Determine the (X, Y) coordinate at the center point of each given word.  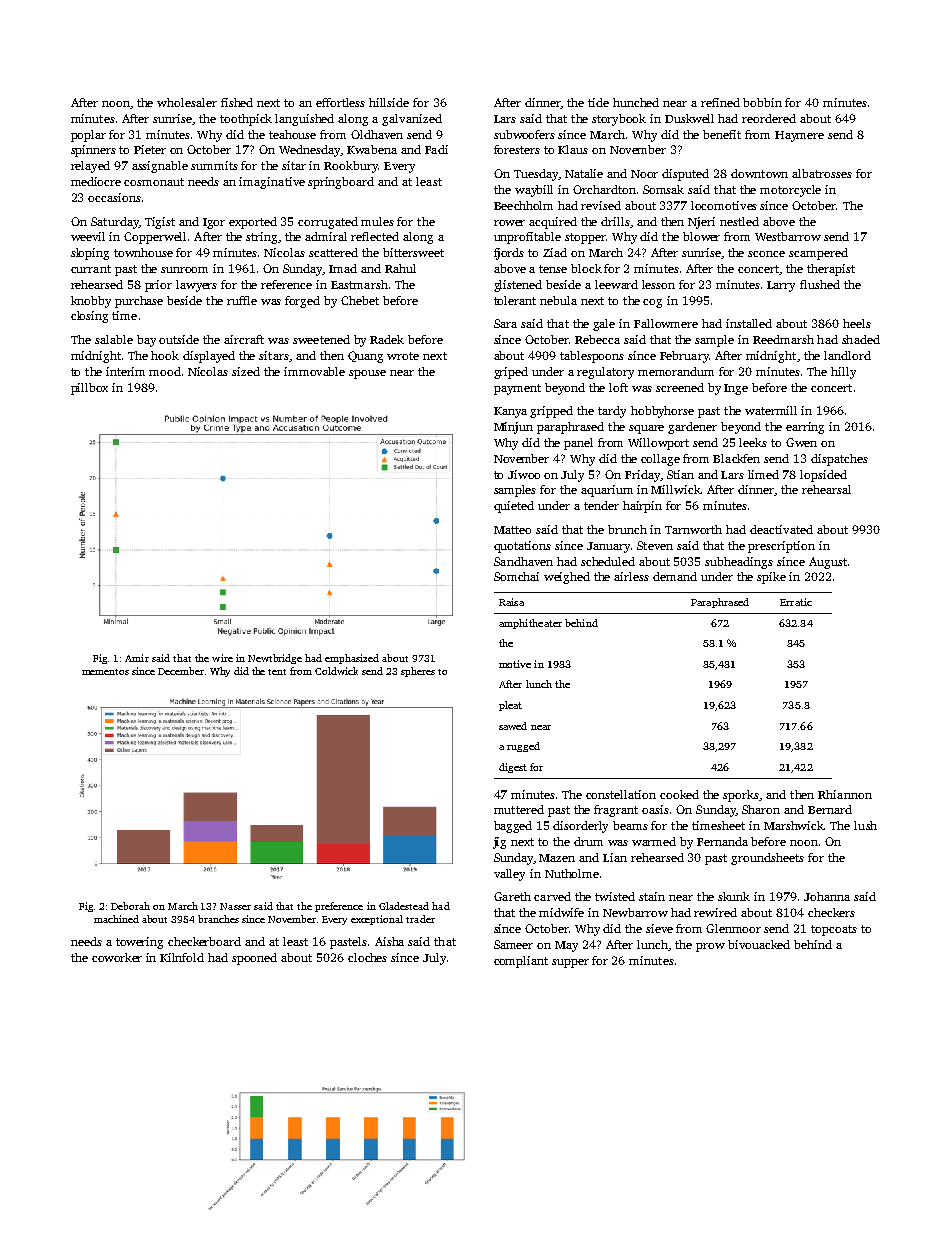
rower (509, 223)
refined (720, 102)
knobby (91, 302)
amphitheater (530, 624)
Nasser (235, 906)
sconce (766, 254)
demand (675, 576)
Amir (137, 658)
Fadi (436, 149)
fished (237, 102)
